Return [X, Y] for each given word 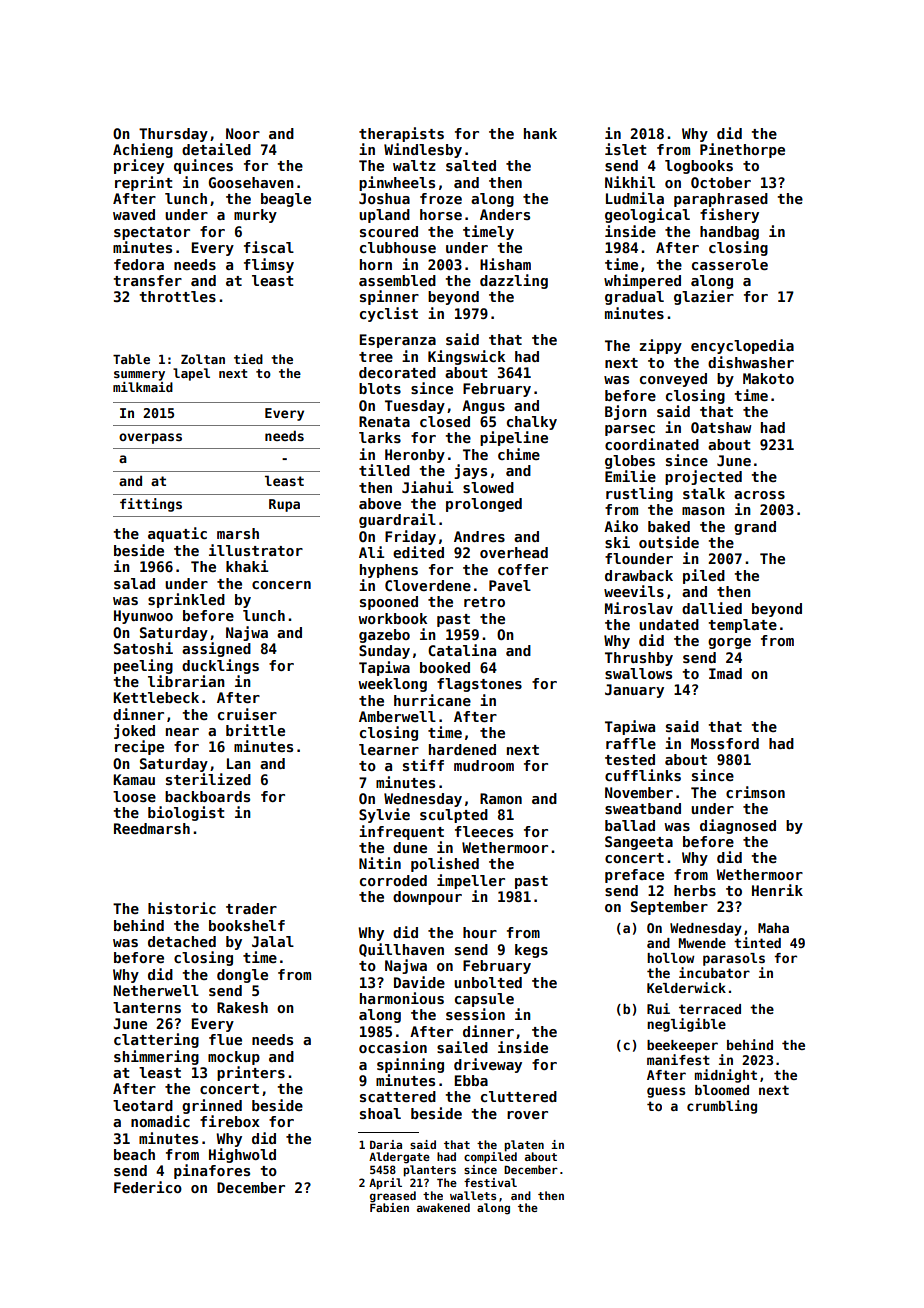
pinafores [212, 1171]
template [742, 626]
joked [134, 731]
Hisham [505, 264]
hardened [462, 749]
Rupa [284, 505]
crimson [755, 792]
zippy [660, 346]
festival [490, 1182]
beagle [286, 200]
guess [666, 1092]
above [380, 503]
